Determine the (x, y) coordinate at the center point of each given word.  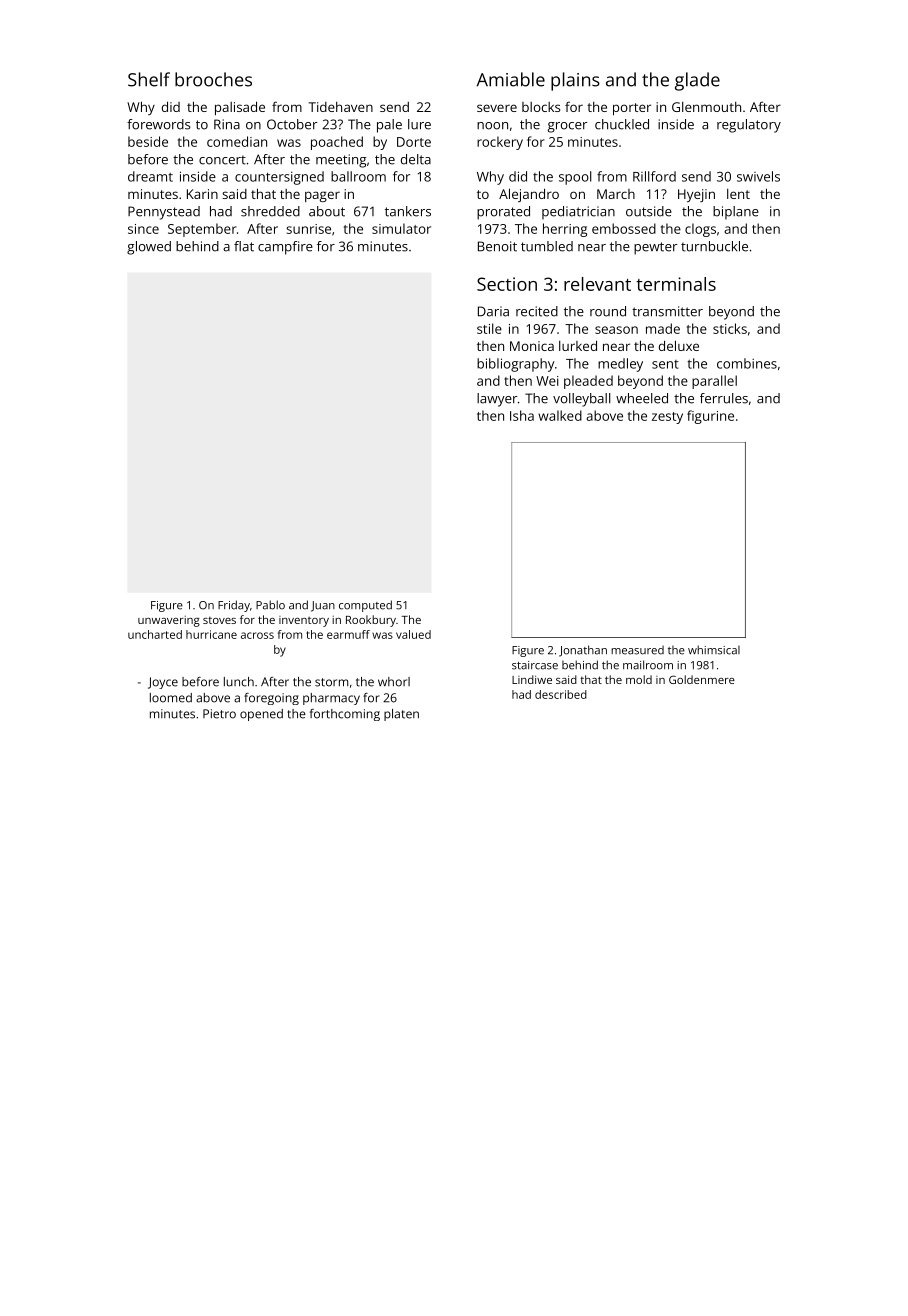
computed (365, 606)
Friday (234, 606)
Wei (547, 381)
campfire (285, 248)
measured (637, 650)
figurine (710, 417)
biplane (736, 213)
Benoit (497, 246)
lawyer (497, 400)
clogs (700, 230)
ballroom (358, 176)
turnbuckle (714, 246)
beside (148, 141)
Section (507, 284)
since (143, 229)
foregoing (271, 699)
